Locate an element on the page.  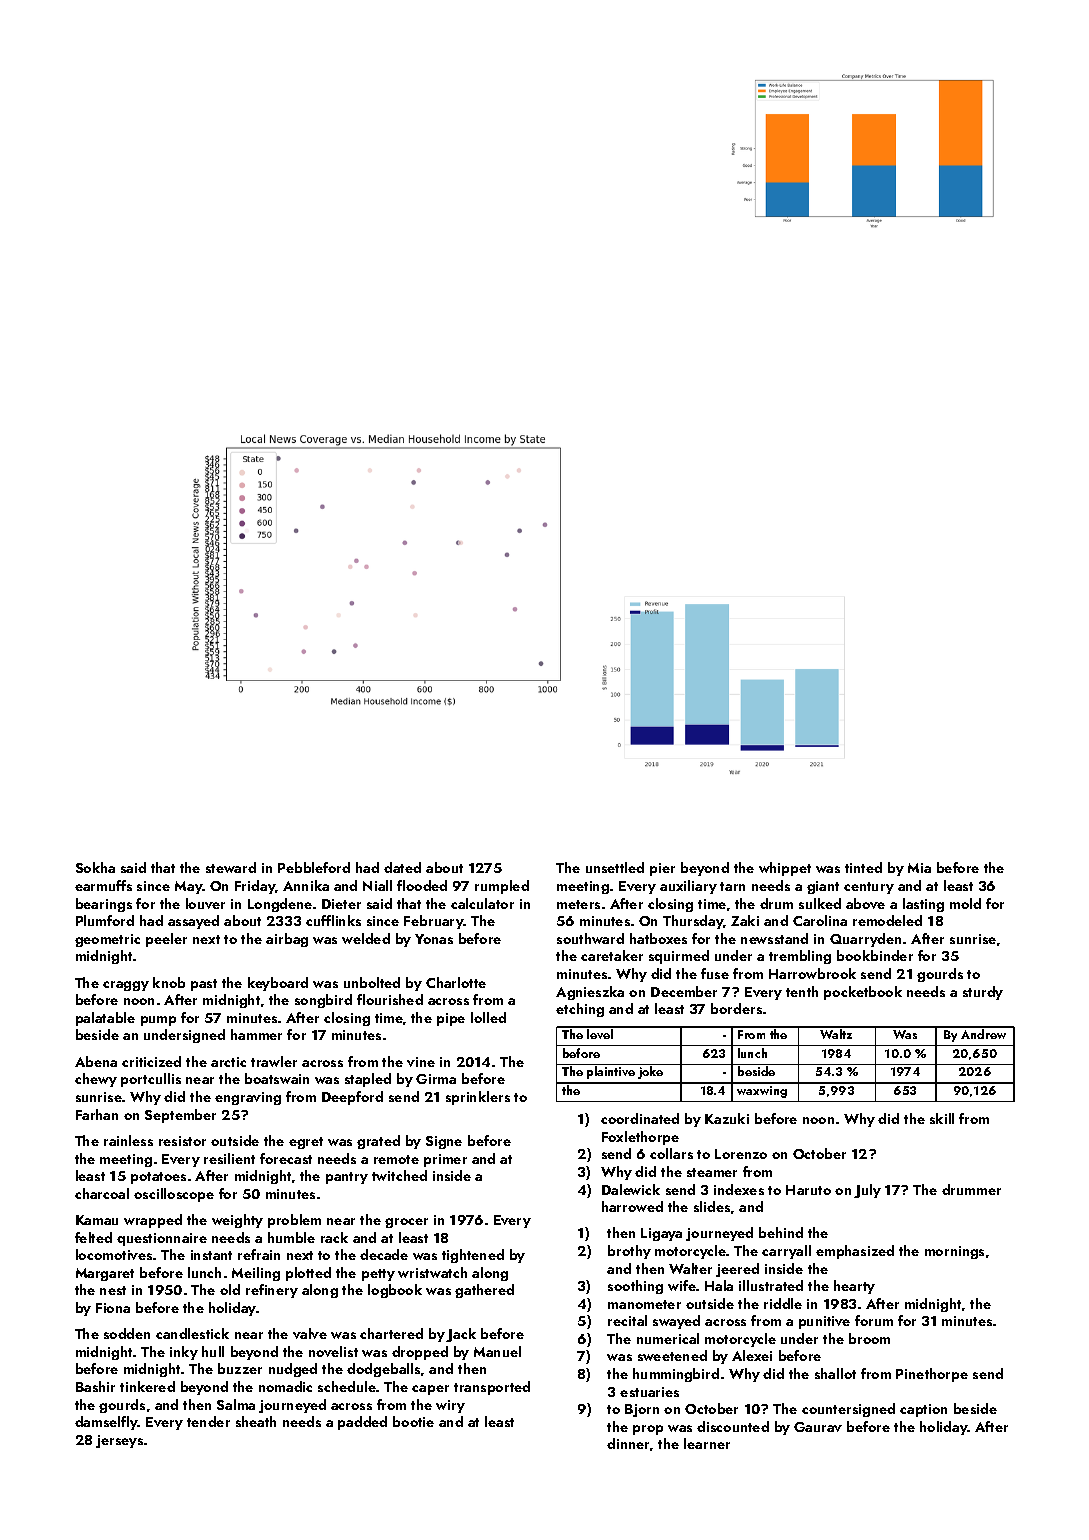
mold is located at coordinates (965, 903).
